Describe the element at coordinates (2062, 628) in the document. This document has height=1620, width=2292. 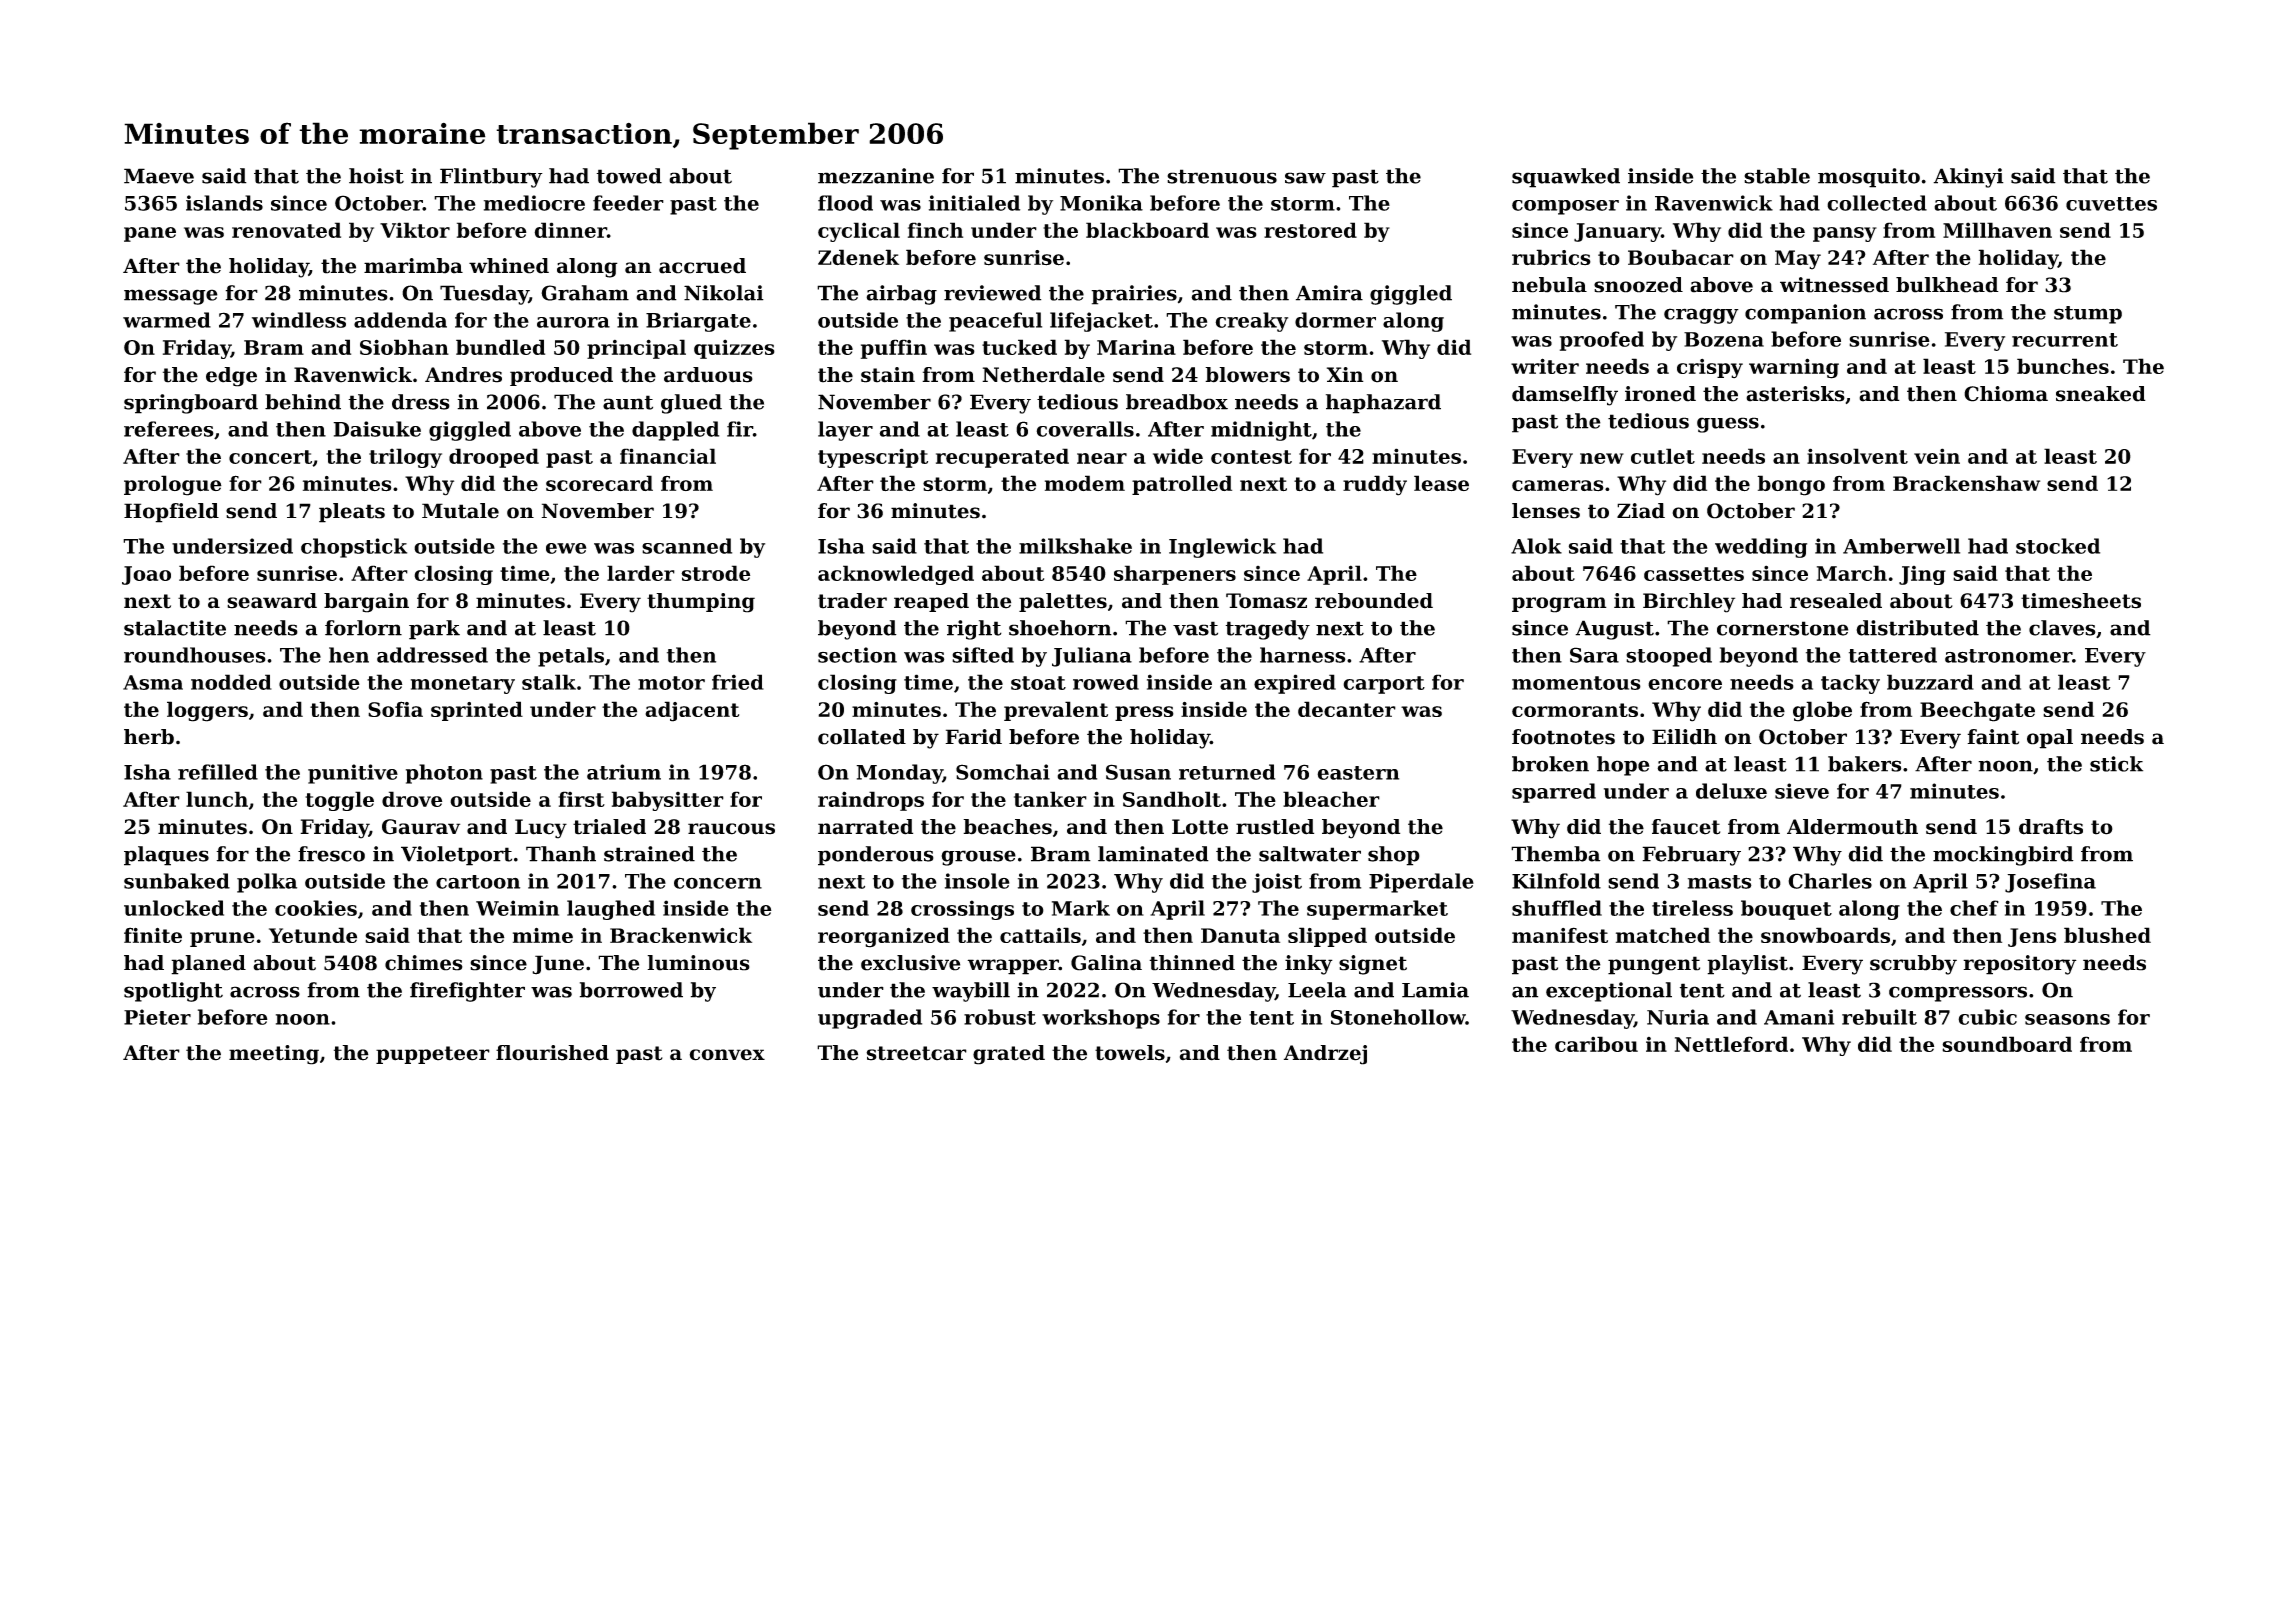
I see `claves` at that location.
